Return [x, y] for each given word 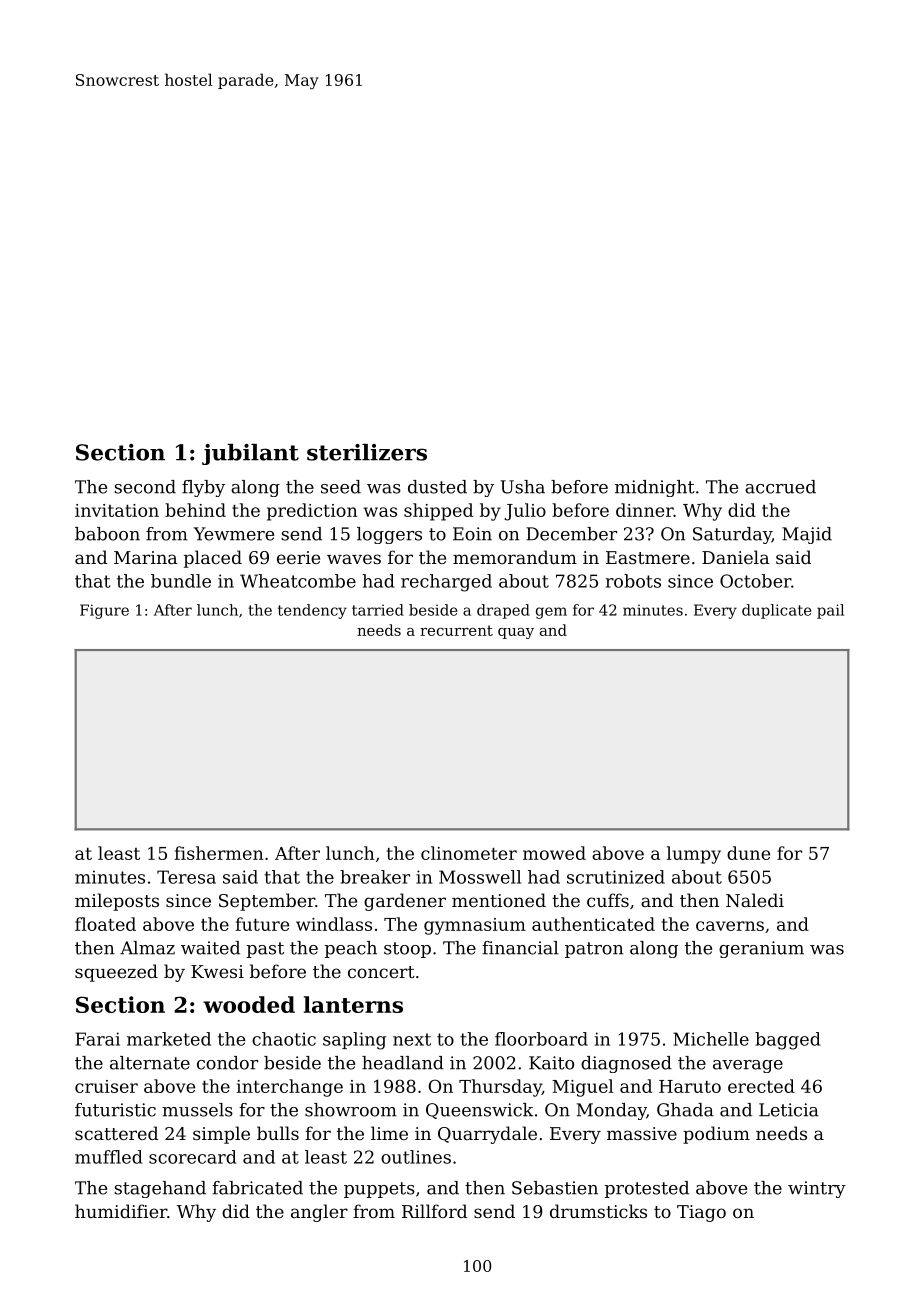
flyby [203, 488]
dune [748, 853]
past [265, 950]
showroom [351, 1110]
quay [516, 633]
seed [341, 487]
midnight [655, 488]
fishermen [219, 853]
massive [642, 1133]
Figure [104, 611]
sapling [354, 1041]
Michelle [711, 1039]
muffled [109, 1157]
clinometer [469, 853]
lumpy [694, 855]
